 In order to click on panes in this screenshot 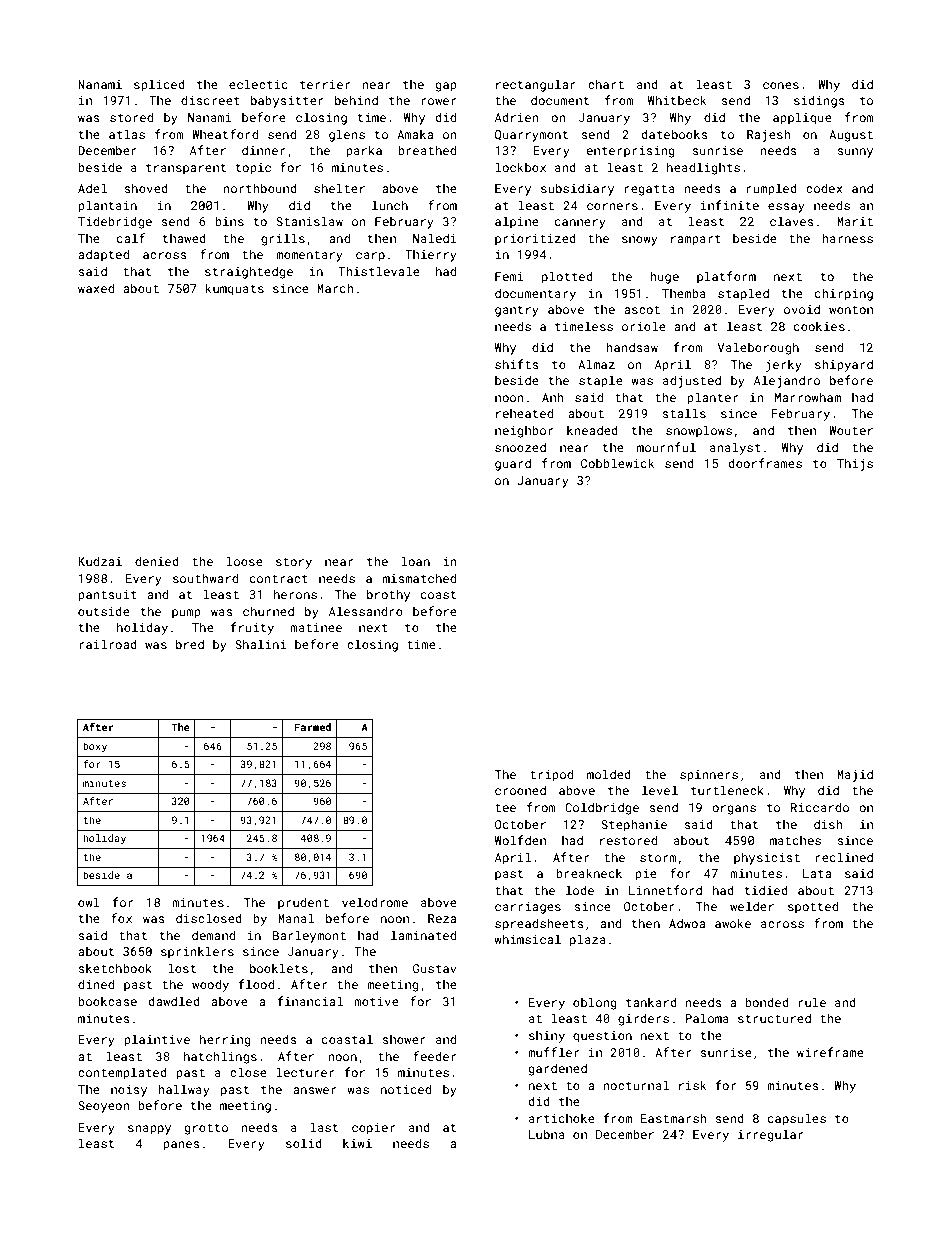, I will do `click(181, 1146)`.
